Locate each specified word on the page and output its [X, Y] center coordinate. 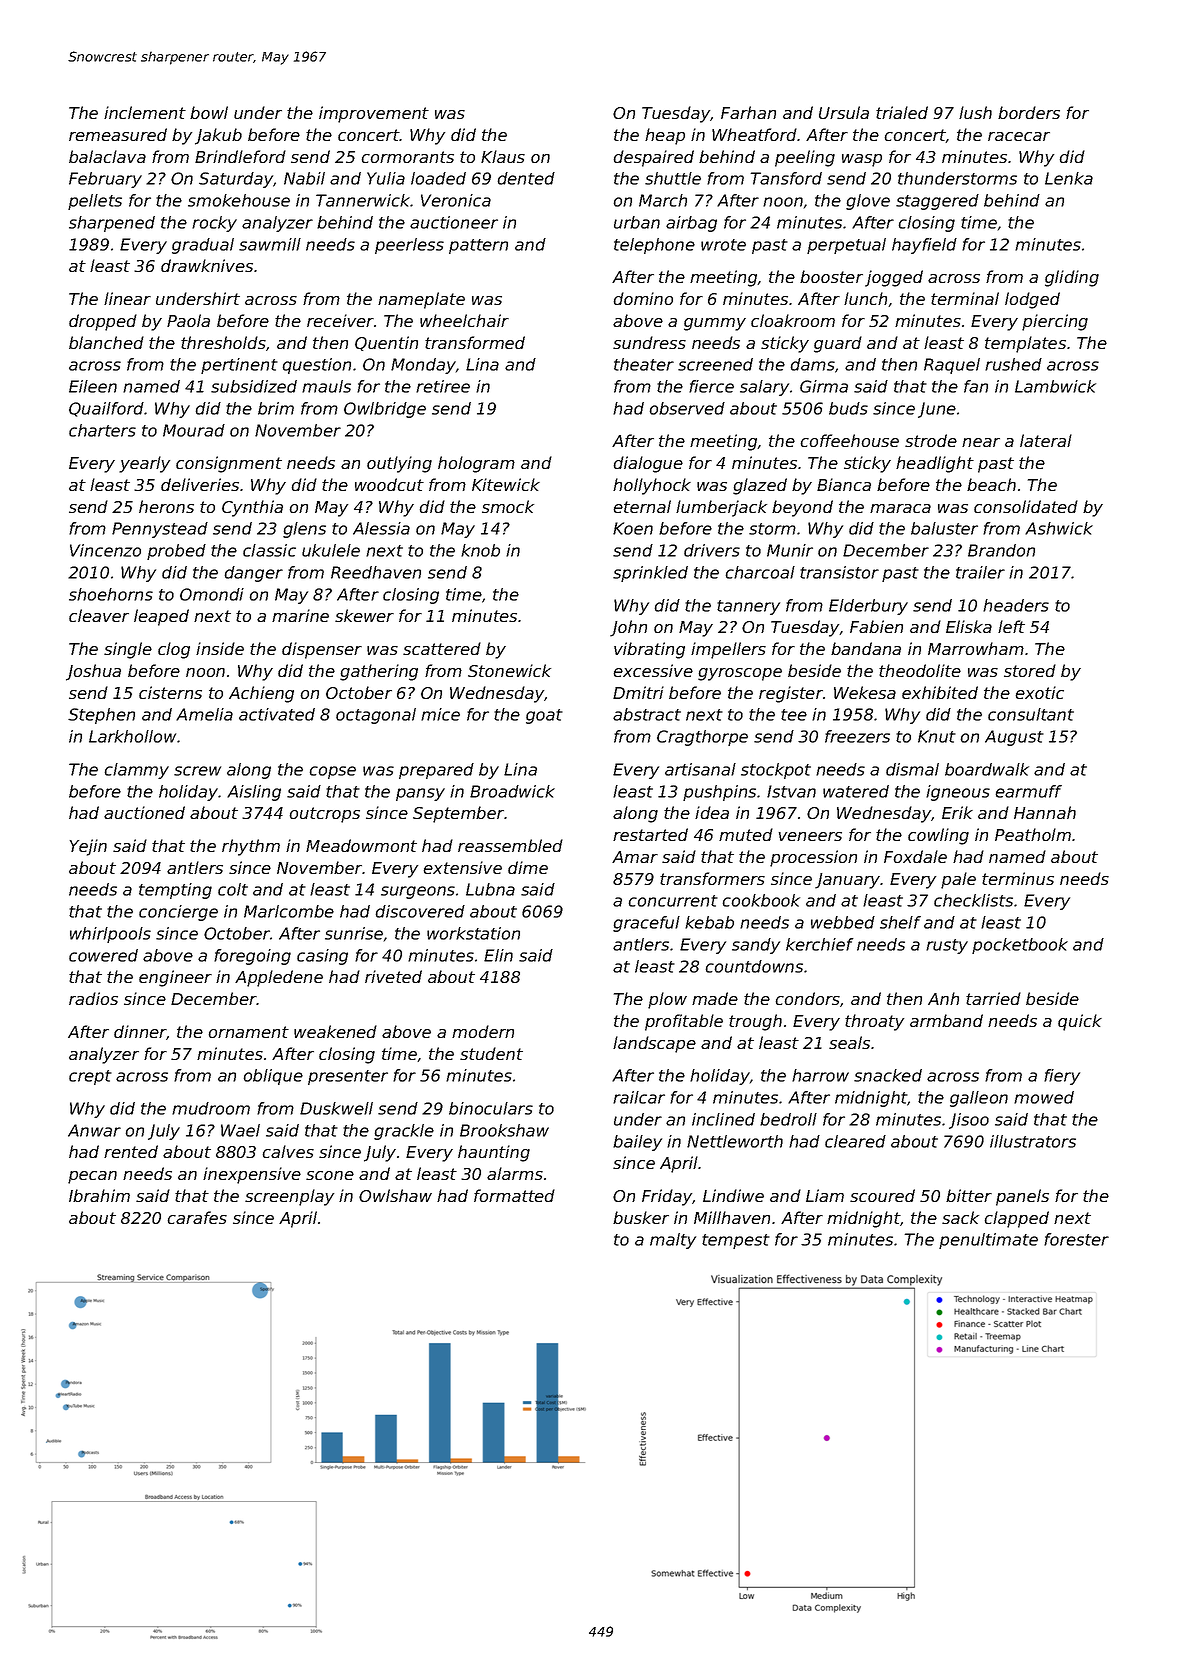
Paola [188, 320]
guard [838, 344]
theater [644, 364]
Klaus [503, 156]
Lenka [1069, 178]
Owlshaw [395, 1195]
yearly [144, 464]
